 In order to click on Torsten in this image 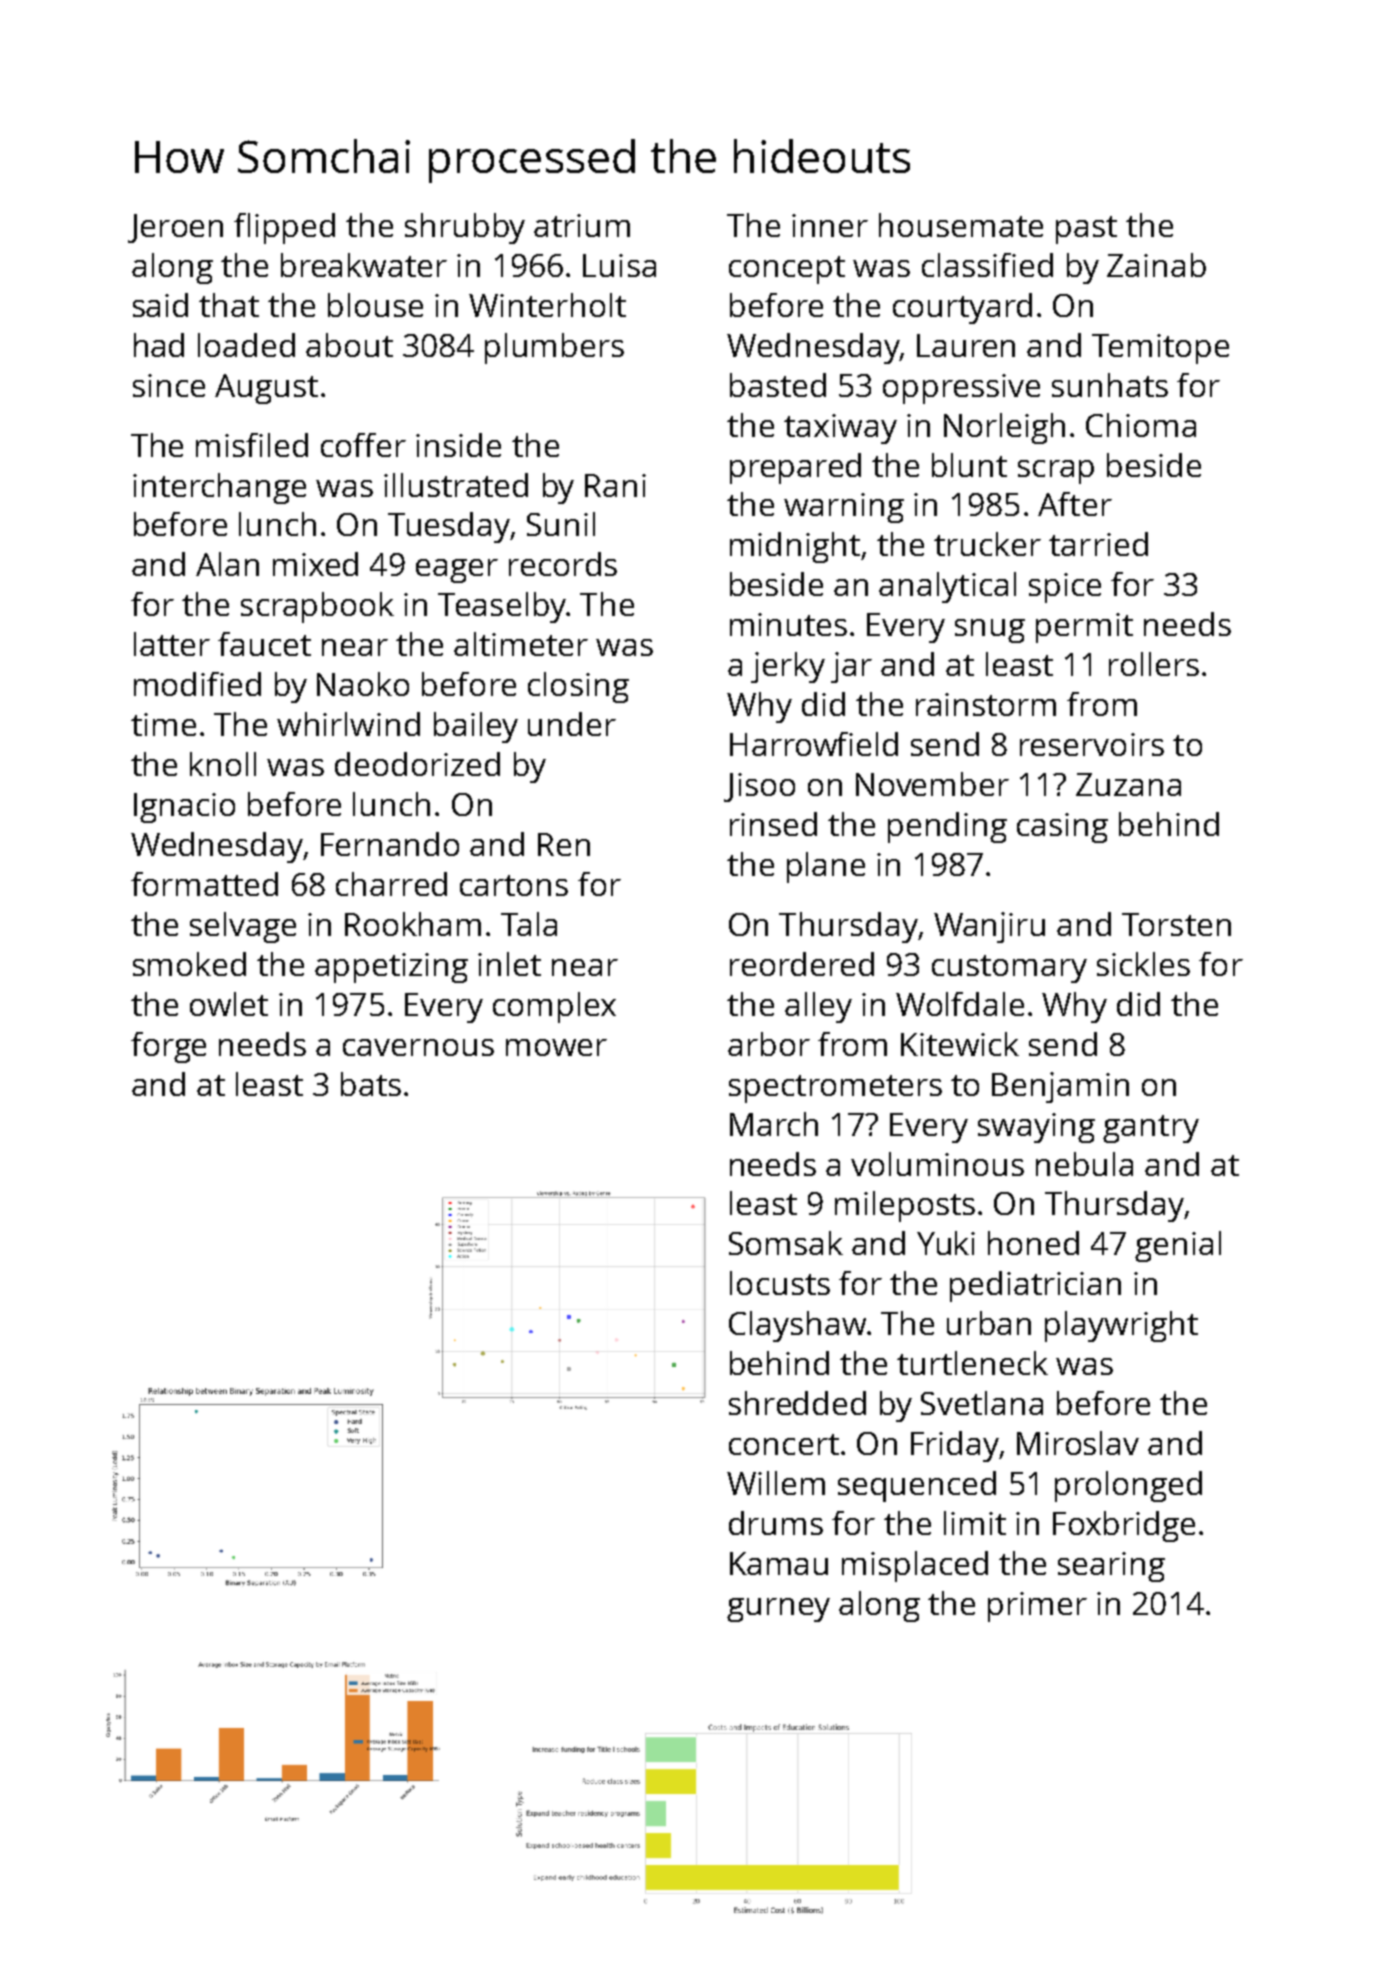, I will do `click(1176, 924)`.
